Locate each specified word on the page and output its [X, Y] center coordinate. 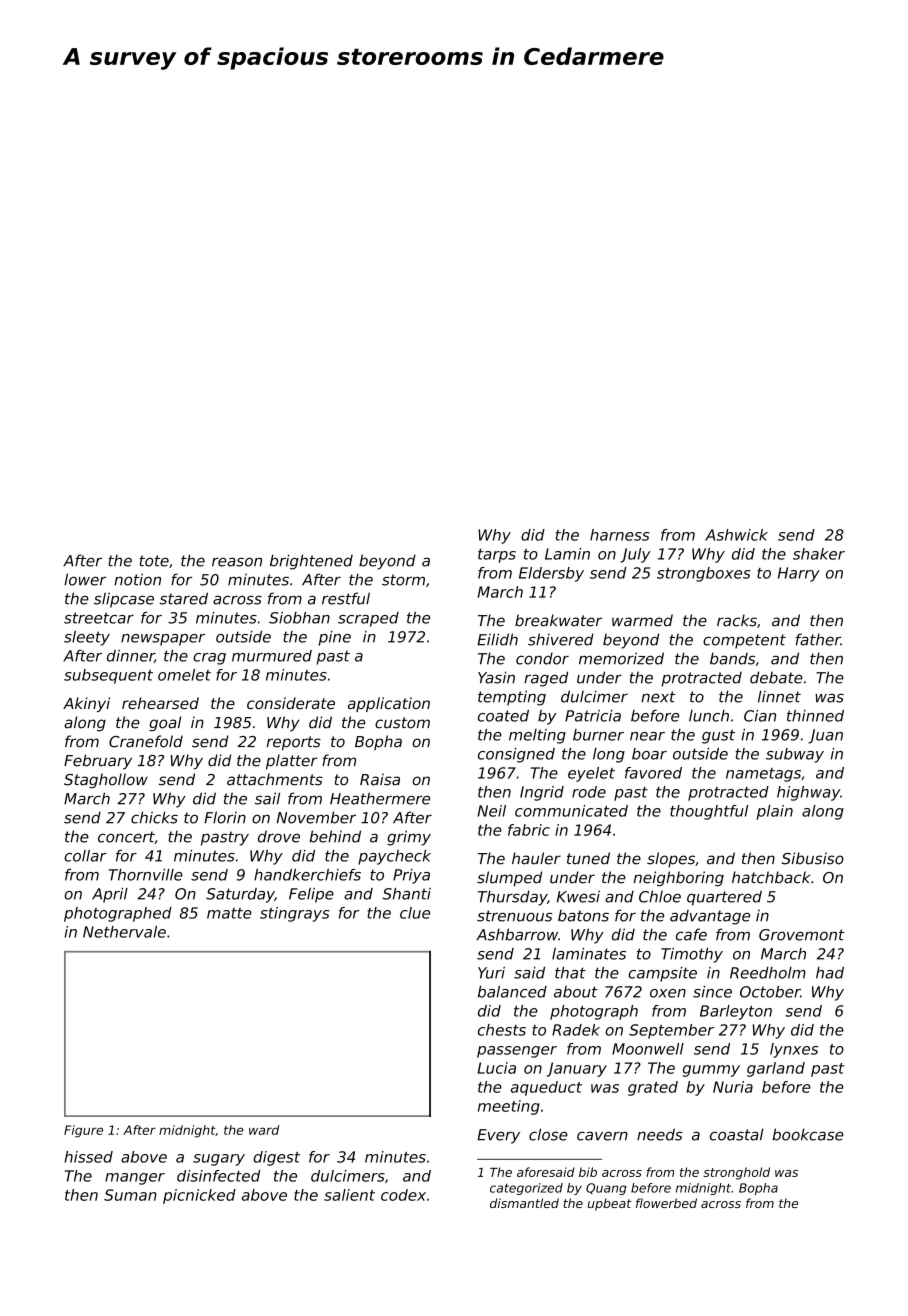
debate [776, 677]
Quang [606, 1189]
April [110, 895]
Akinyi [86, 704]
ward [264, 1130]
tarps [497, 556]
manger [135, 1179]
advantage [710, 917]
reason [237, 562]
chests [502, 1030]
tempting [512, 698]
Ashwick [736, 535]
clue [415, 913]
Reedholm [768, 973]
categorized [526, 1189]
